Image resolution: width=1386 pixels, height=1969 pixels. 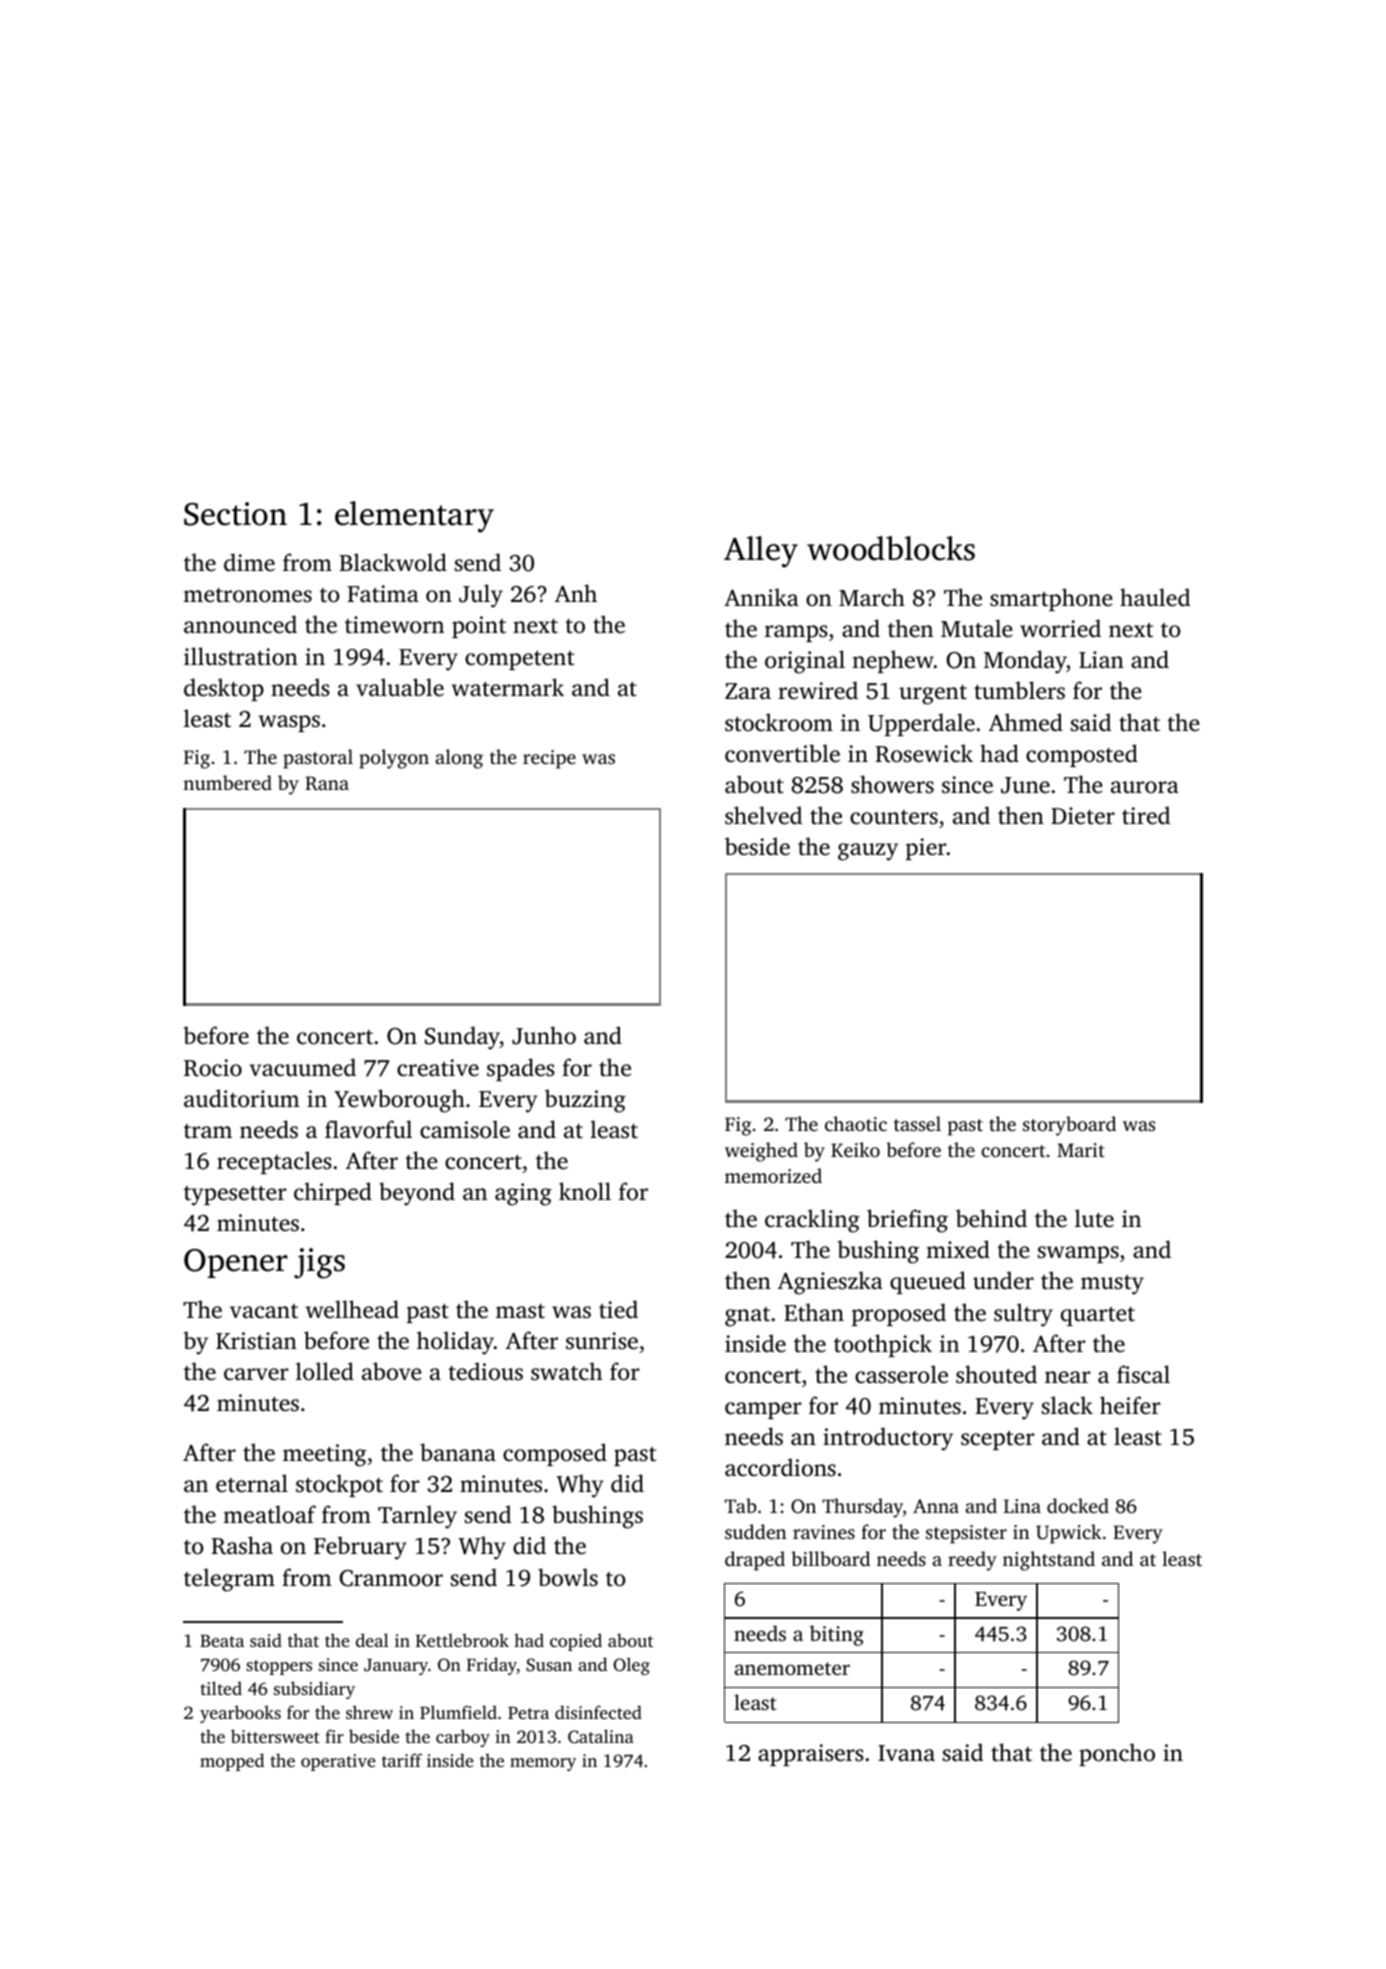 What do you see at coordinates (585, 1101) in the screenshot?
I see `buzzing` at bounding box center [585, 1101].
